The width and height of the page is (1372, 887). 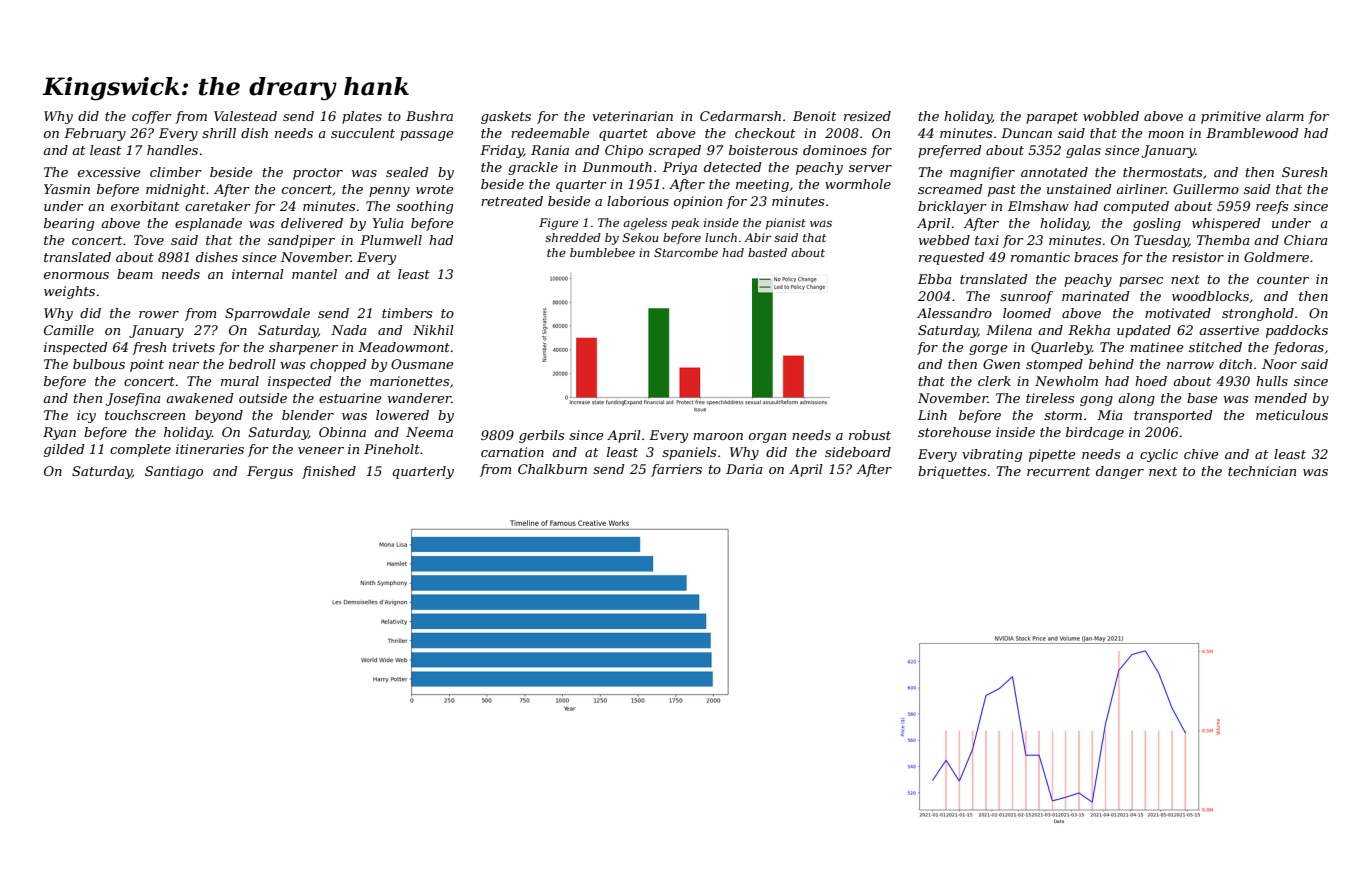 What do you see at coordinates (402, 415) in the page?
I see `lowered` at bounding box center [402, 415].
